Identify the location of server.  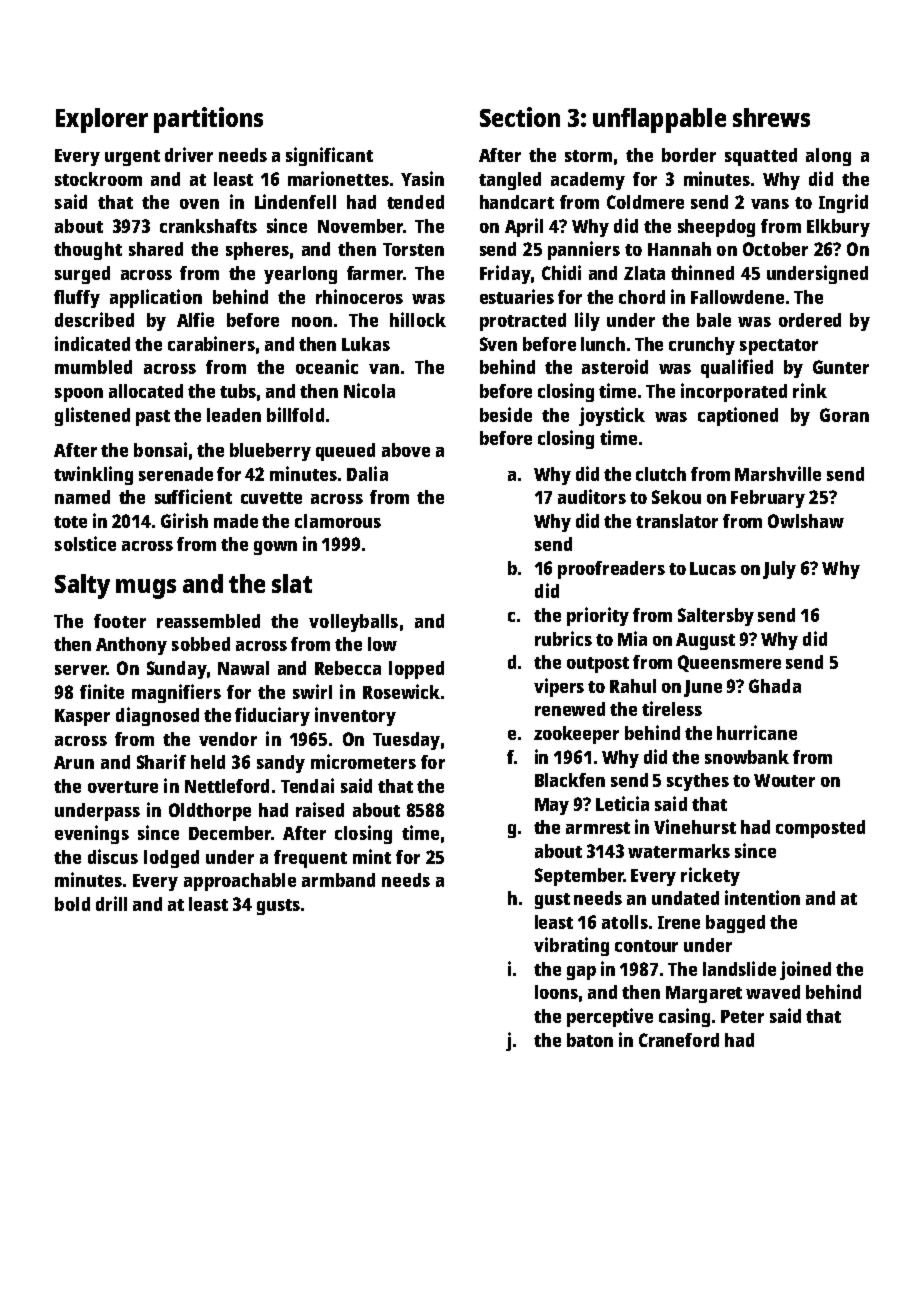
(80, 670).
